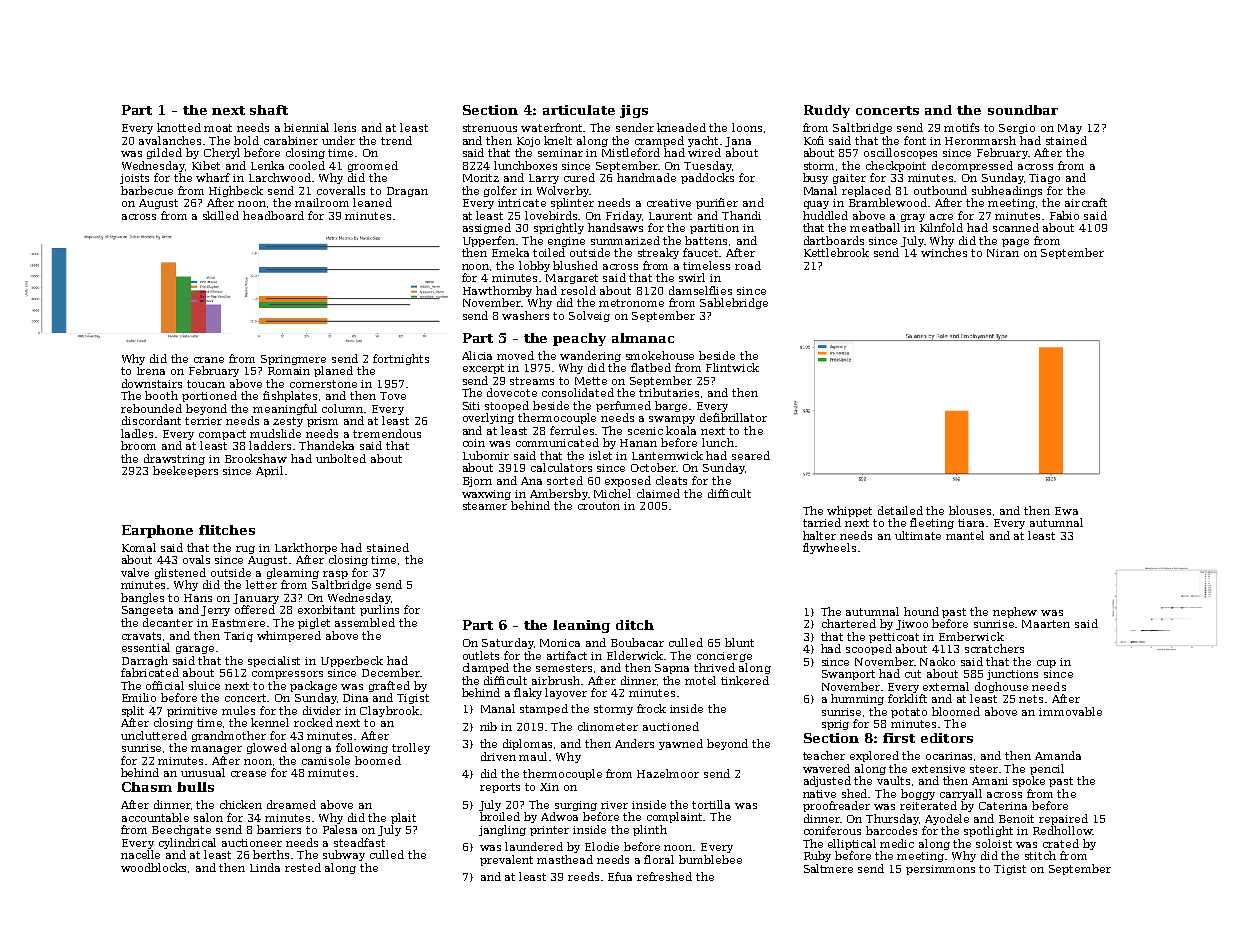  Describe the element at coordinates (273, 215) in the document. I see `headboard` at that location.
